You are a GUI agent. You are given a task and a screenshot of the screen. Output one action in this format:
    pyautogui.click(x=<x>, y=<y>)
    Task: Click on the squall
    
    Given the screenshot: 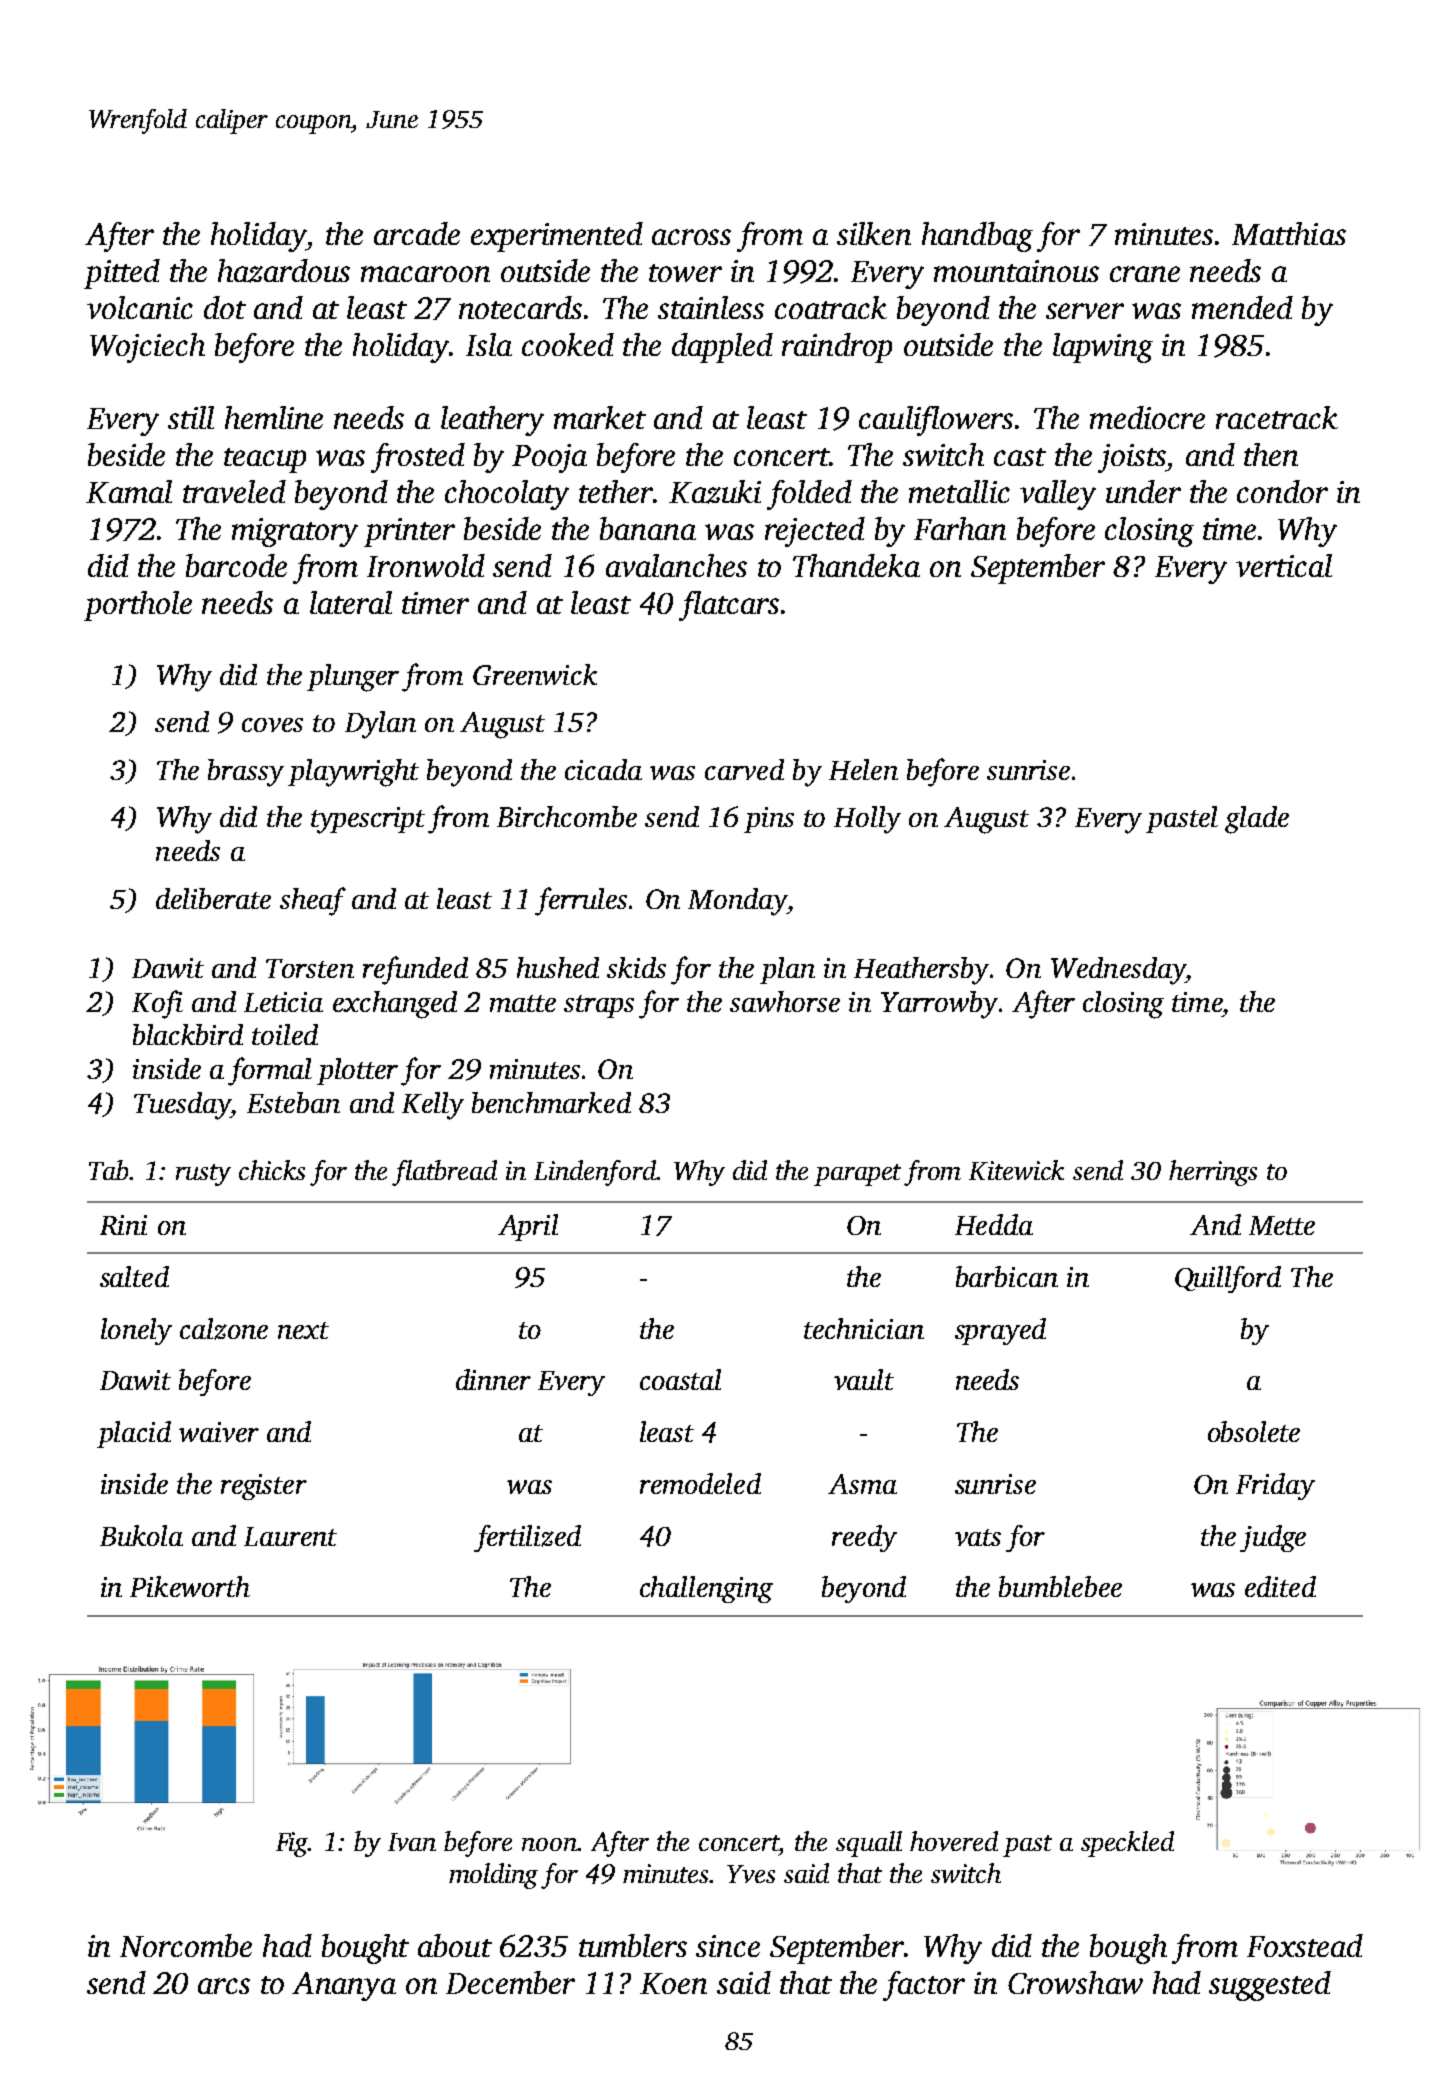 What is the action you would take?
    pyautogui.click(x=869, y=1844)
